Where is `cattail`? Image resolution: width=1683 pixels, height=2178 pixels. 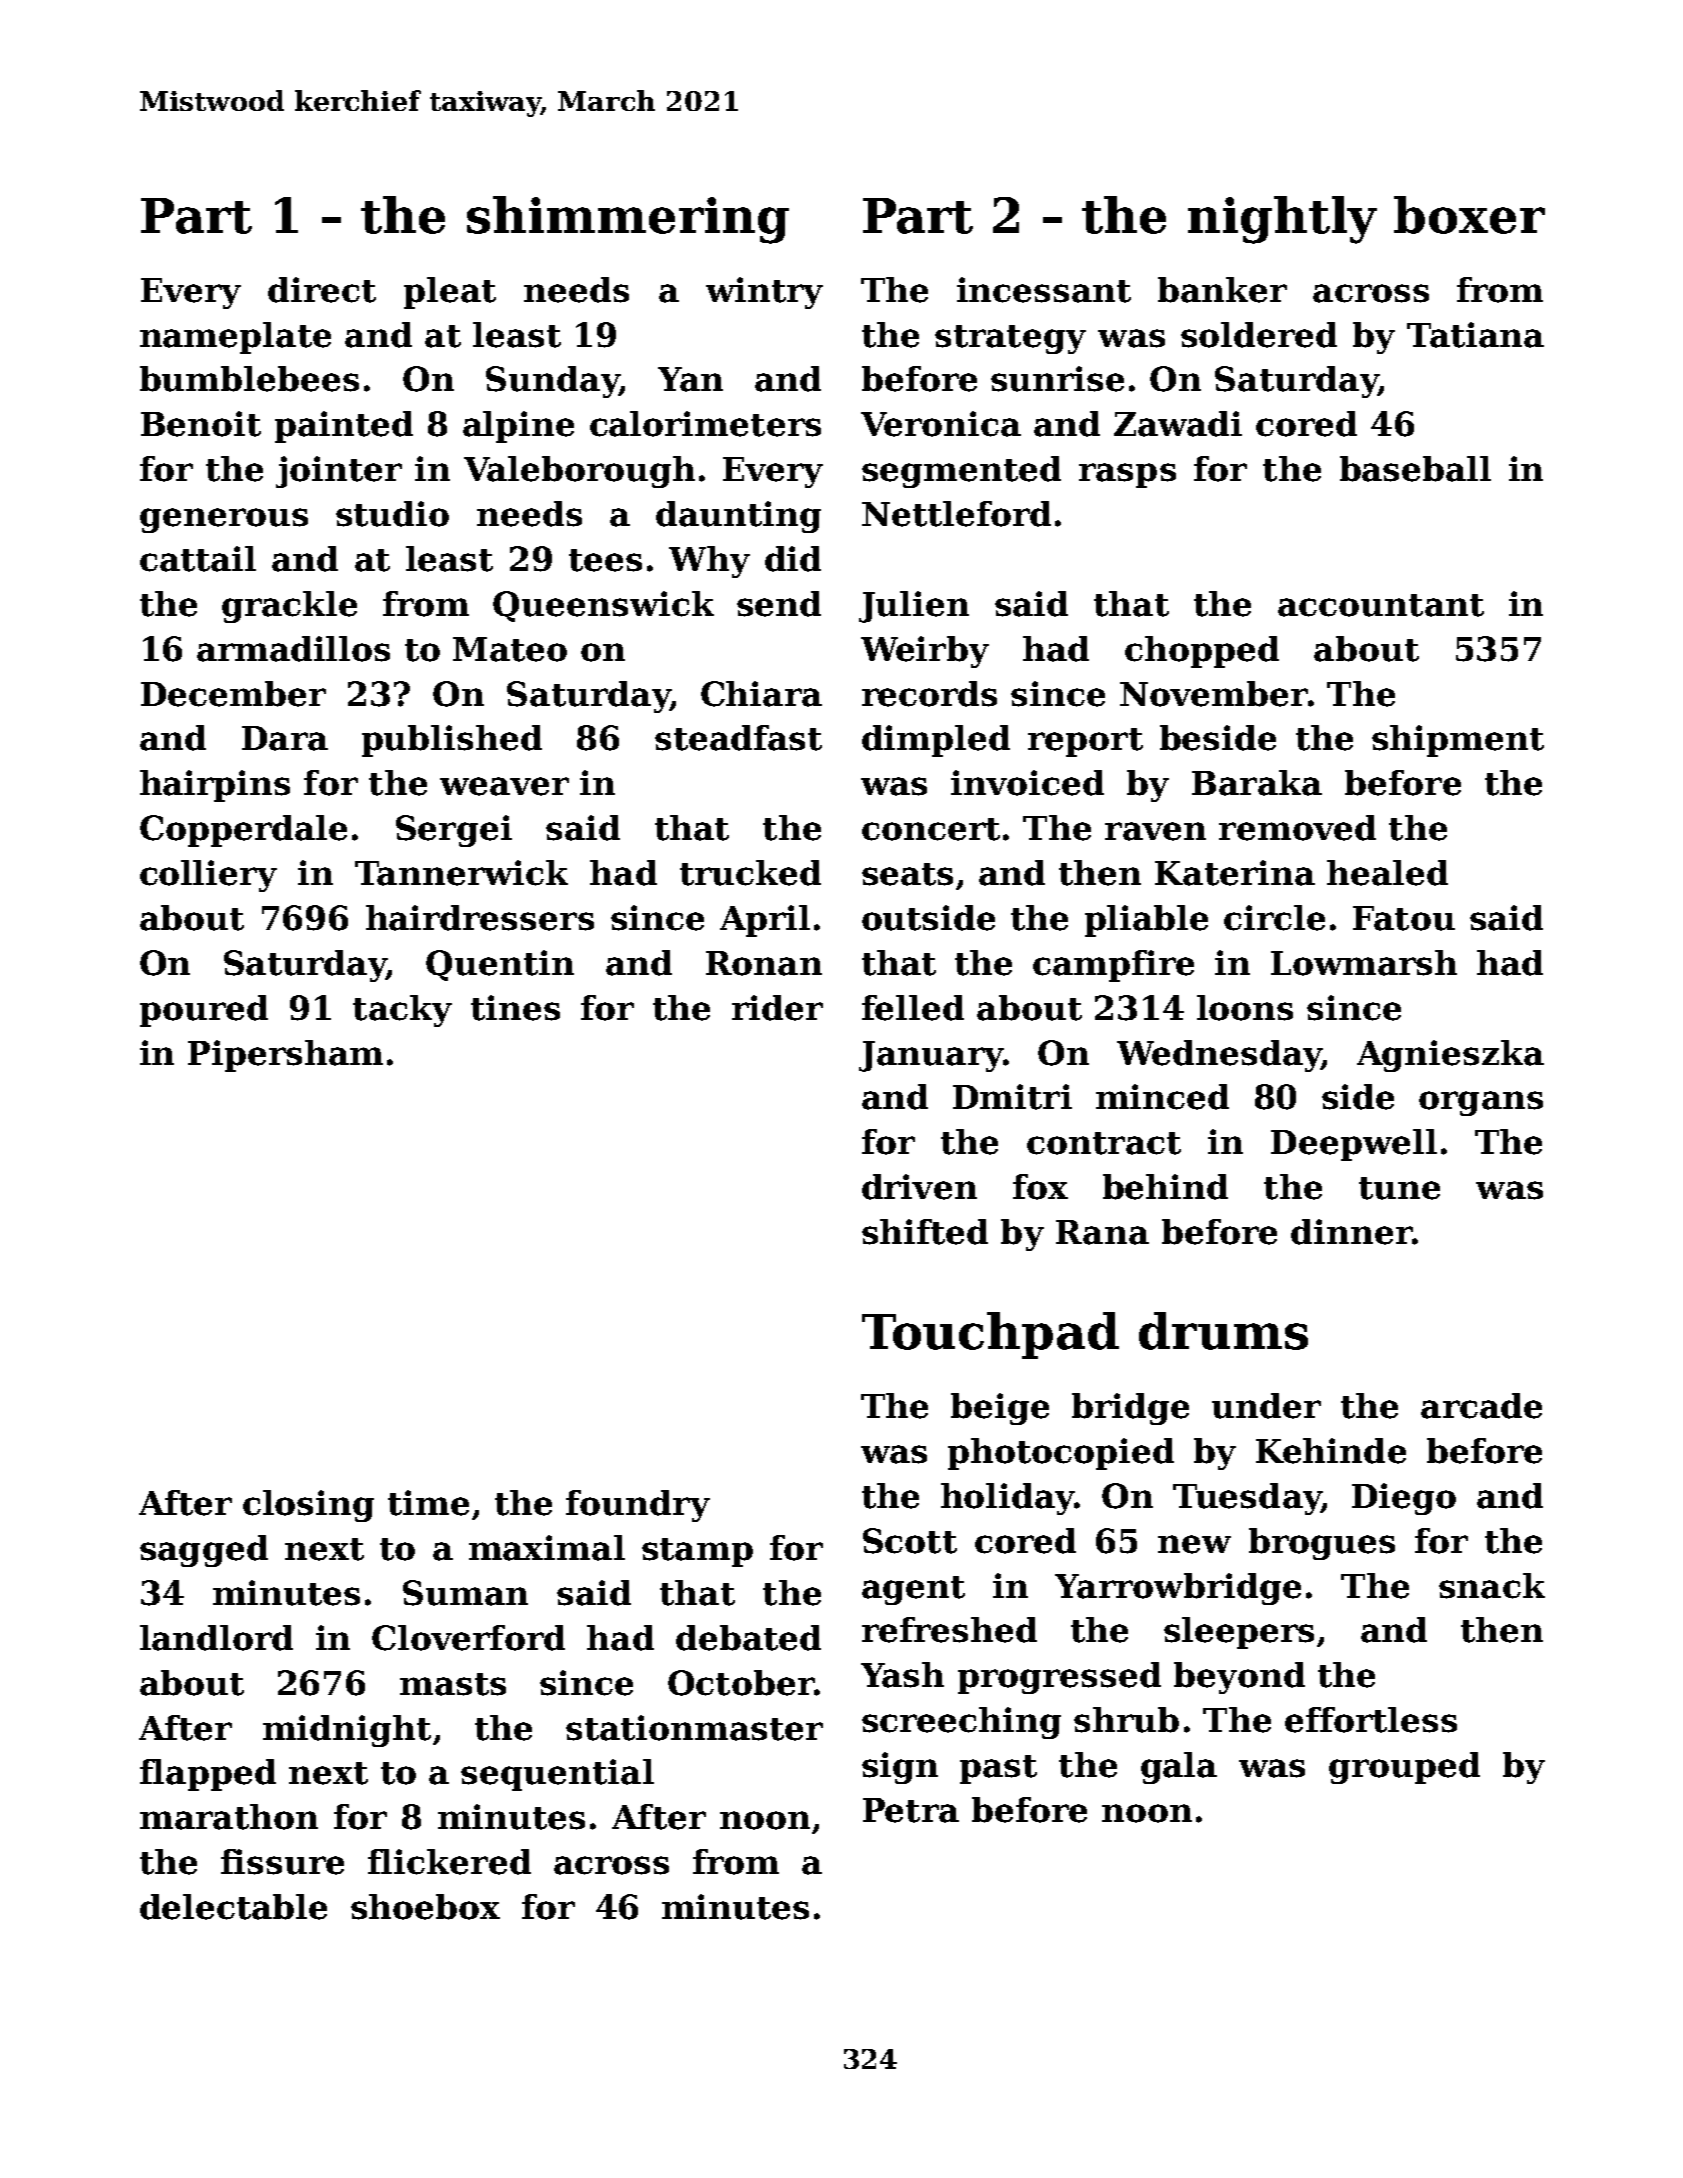 cattail is located at coordinates (198, 559).
